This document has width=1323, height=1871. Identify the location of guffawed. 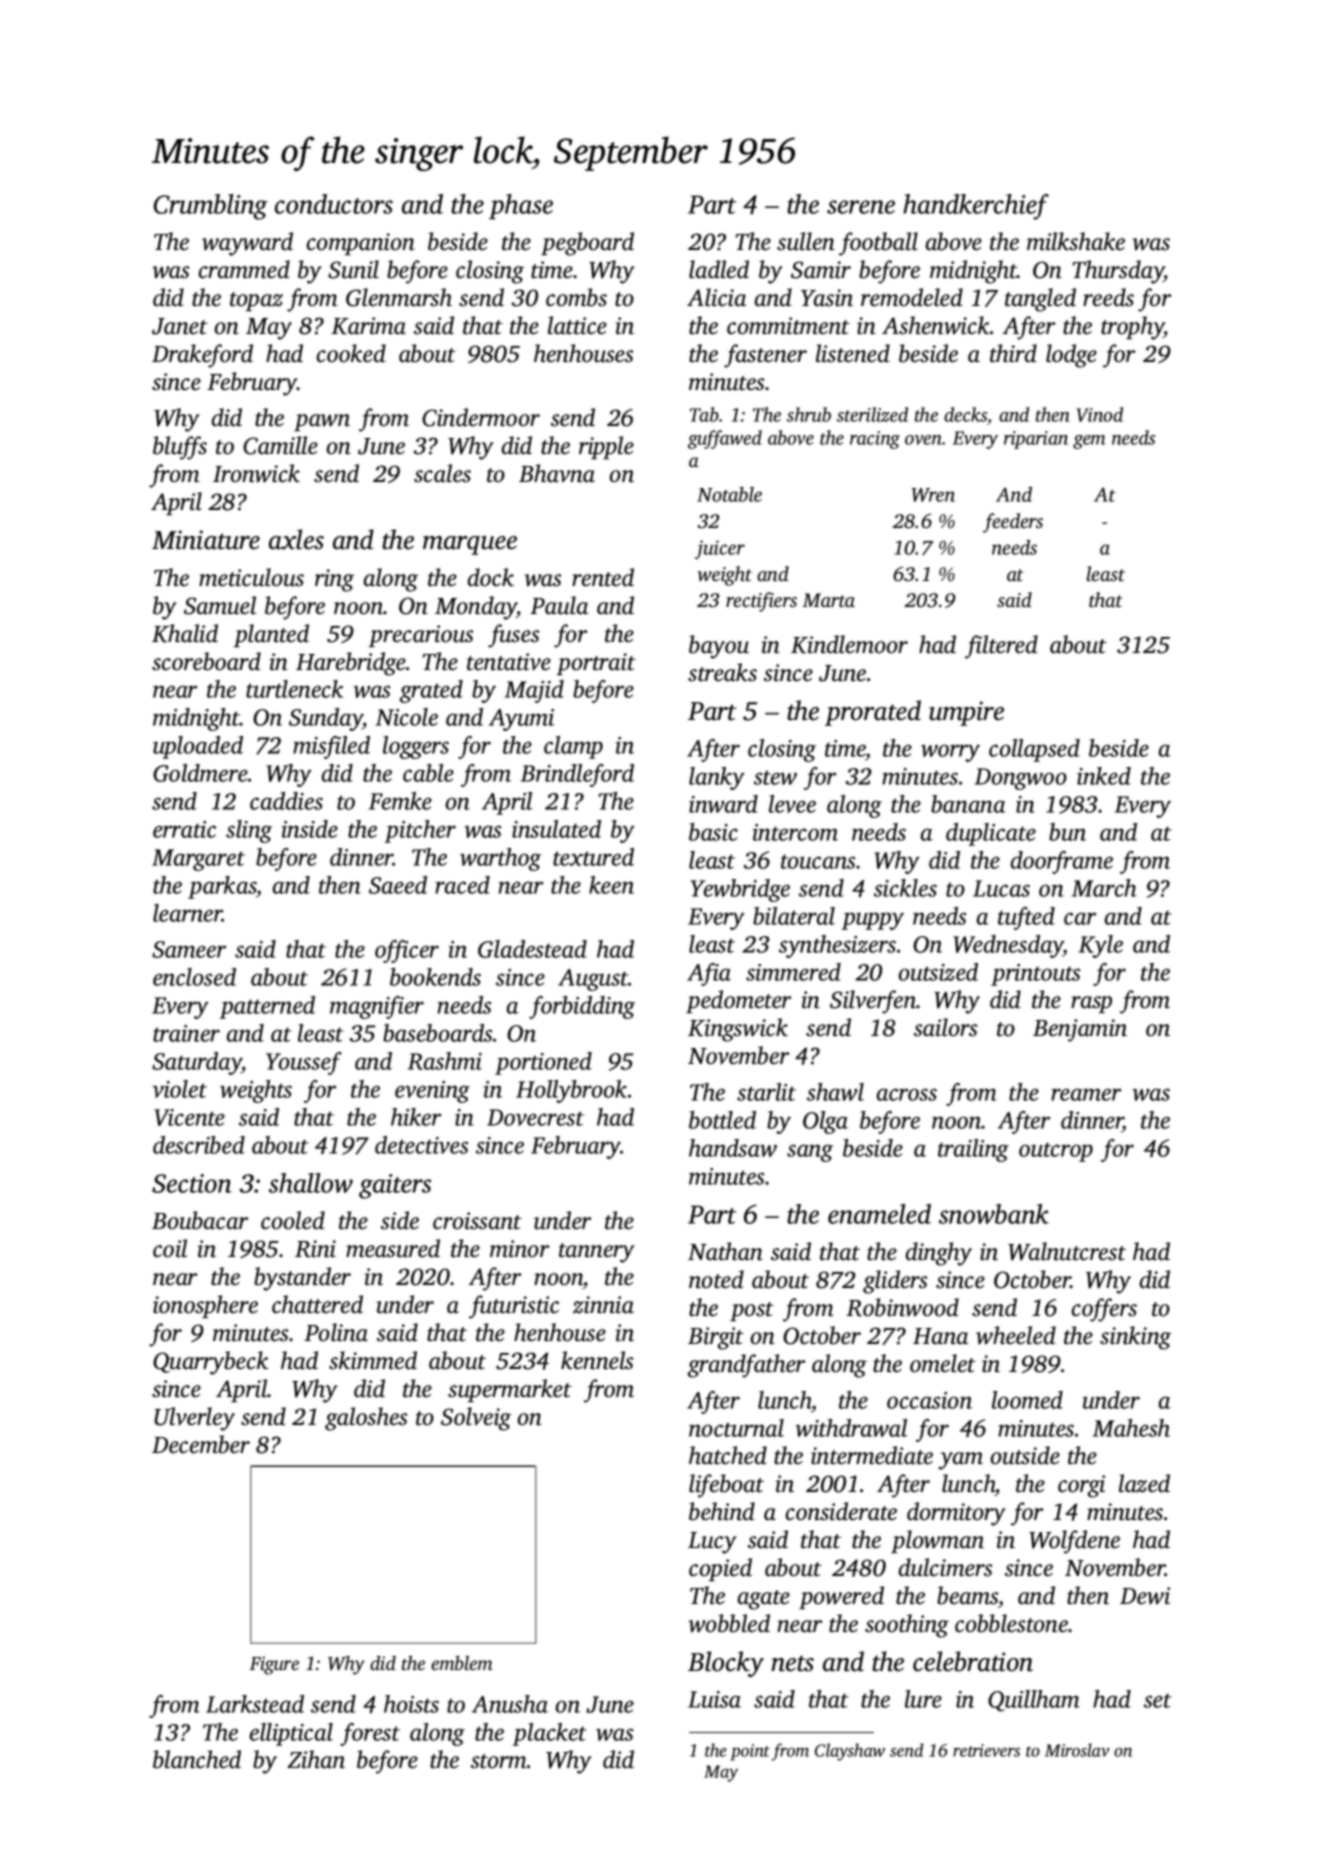
(725, 439).
